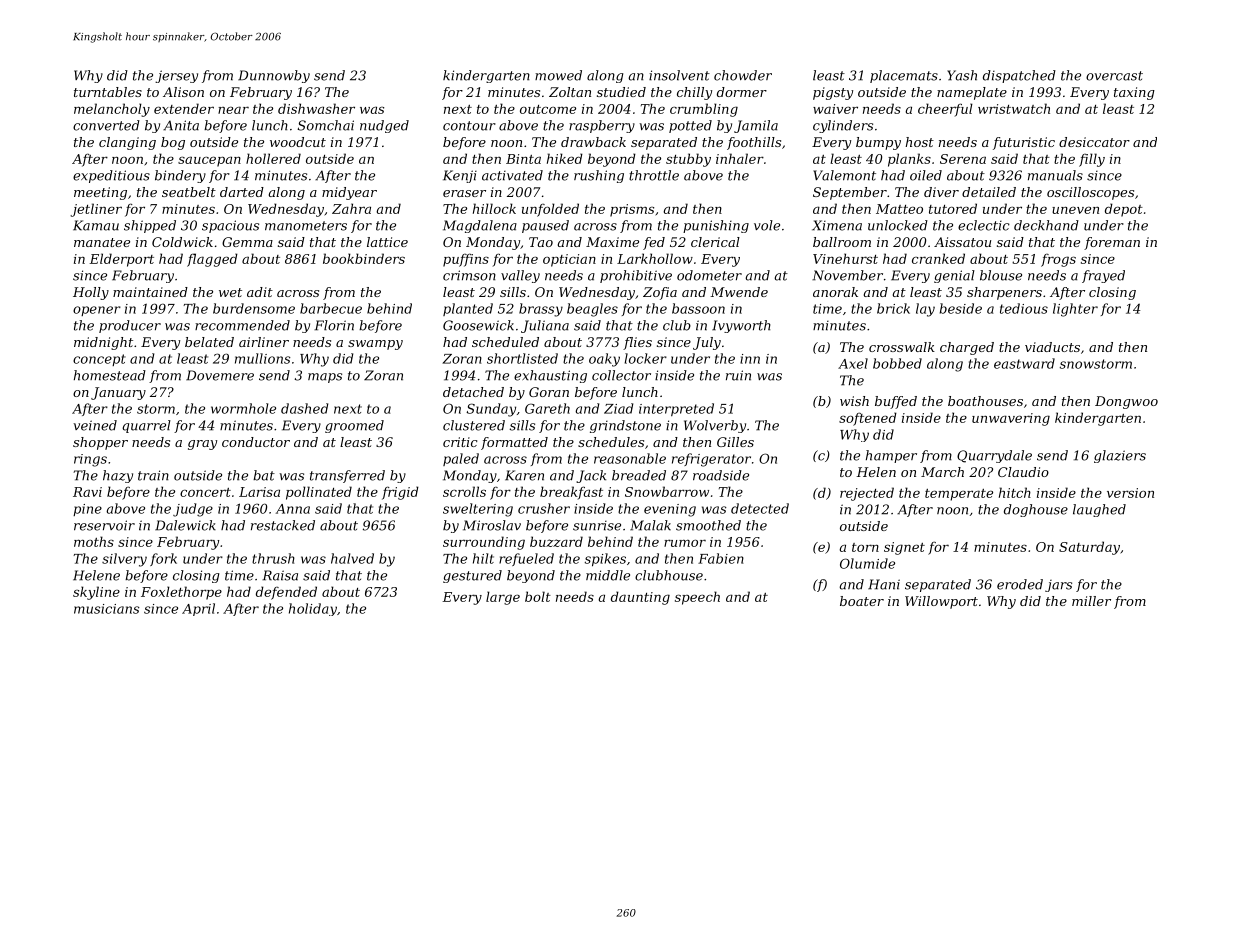  Describe the element at coordinates (176, 76) in the image. I see `jersey` at that location.
